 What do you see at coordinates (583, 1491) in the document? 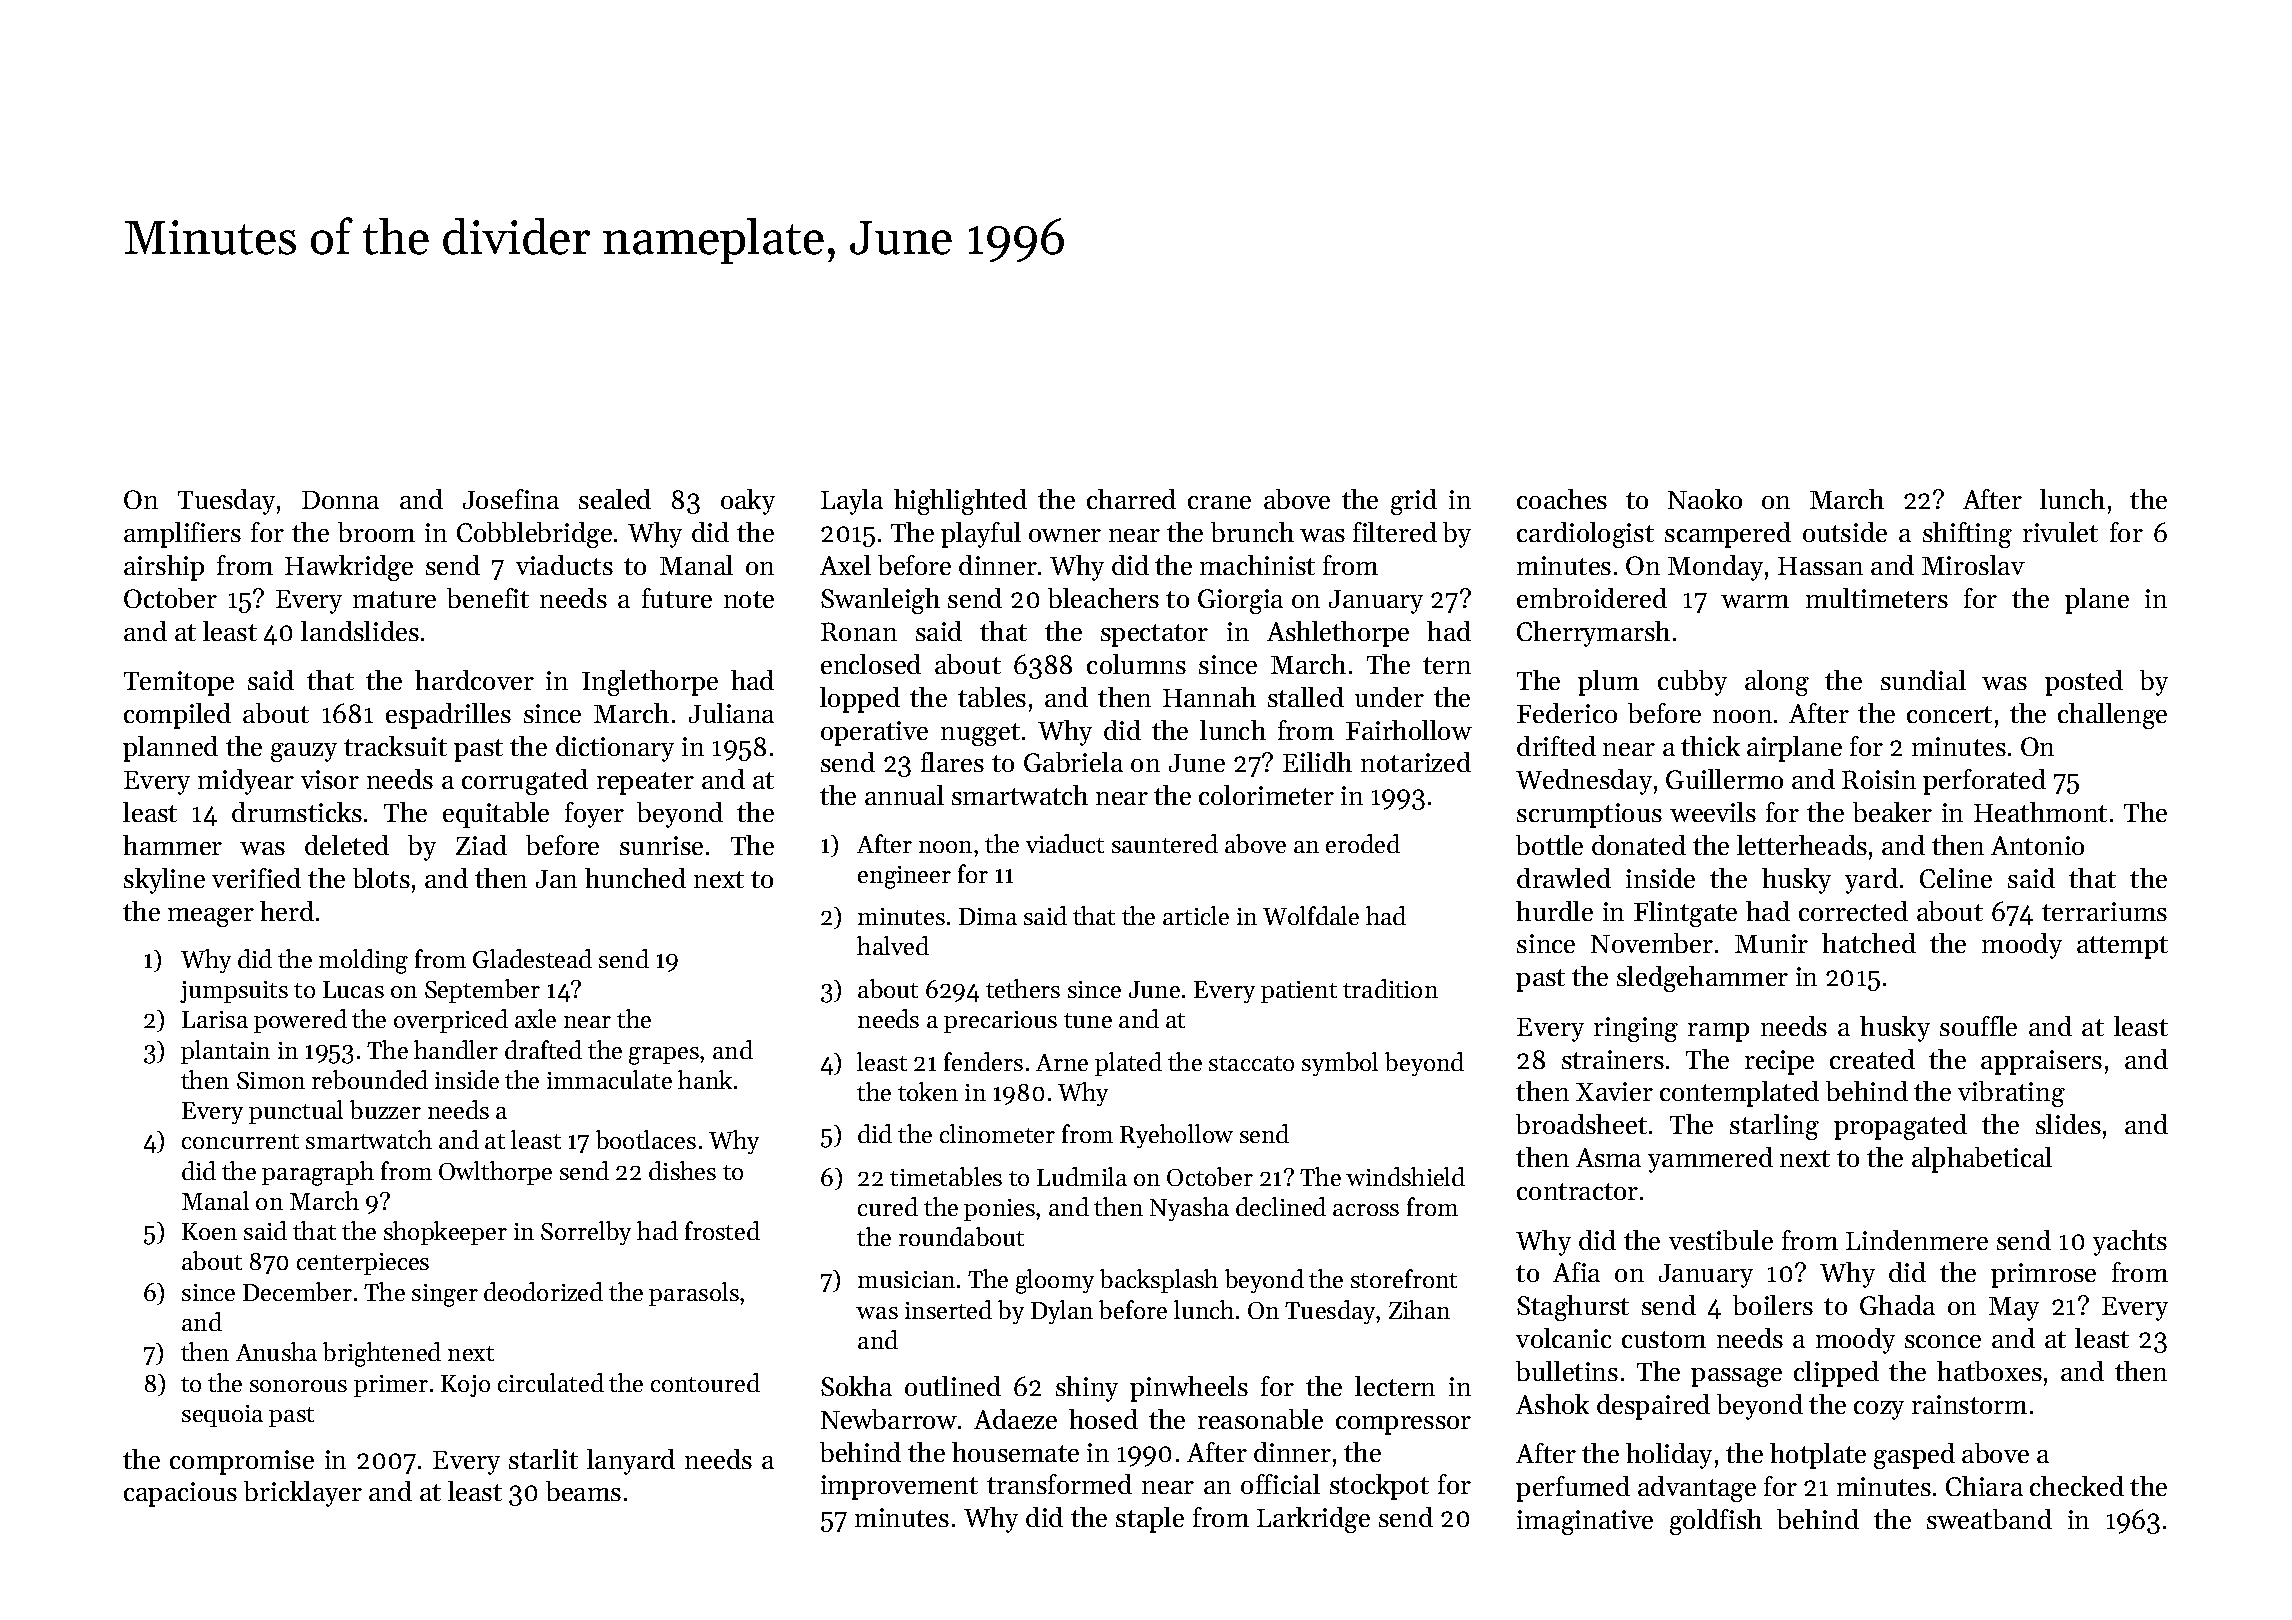
I see `beams` at bounding box center [583, 1491].
